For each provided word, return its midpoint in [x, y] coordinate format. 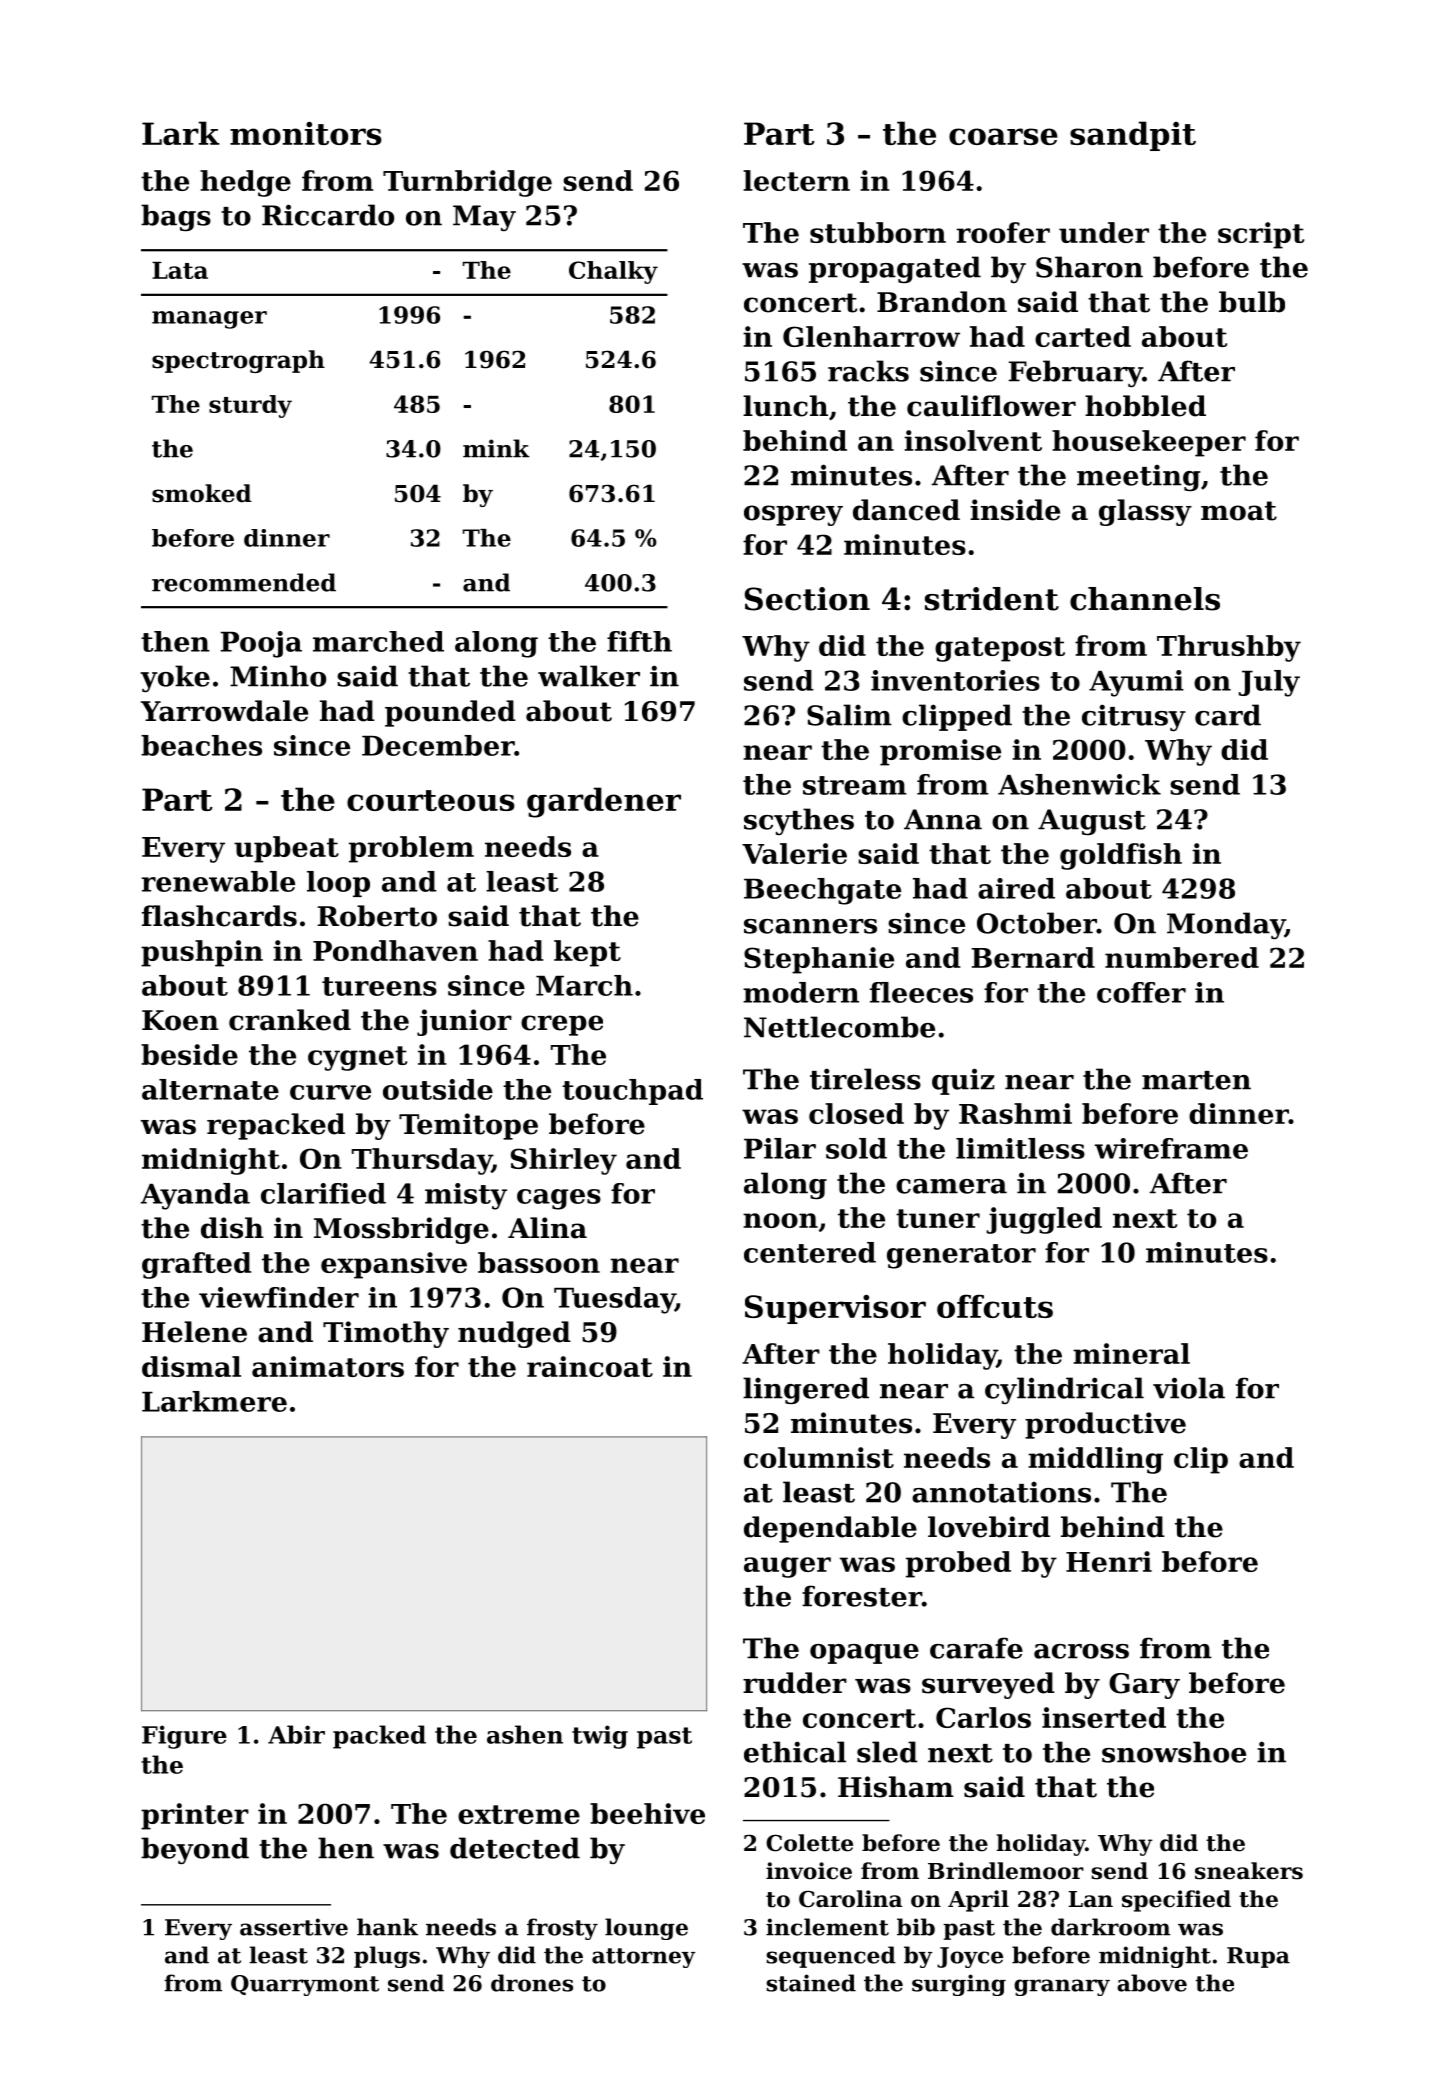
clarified [323, 1193]
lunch [785, 406]
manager [209, 320]
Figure [184, 1737]
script [1261, 235]
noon [780, 1220]
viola [1189, 1388]
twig [600, 1737]
